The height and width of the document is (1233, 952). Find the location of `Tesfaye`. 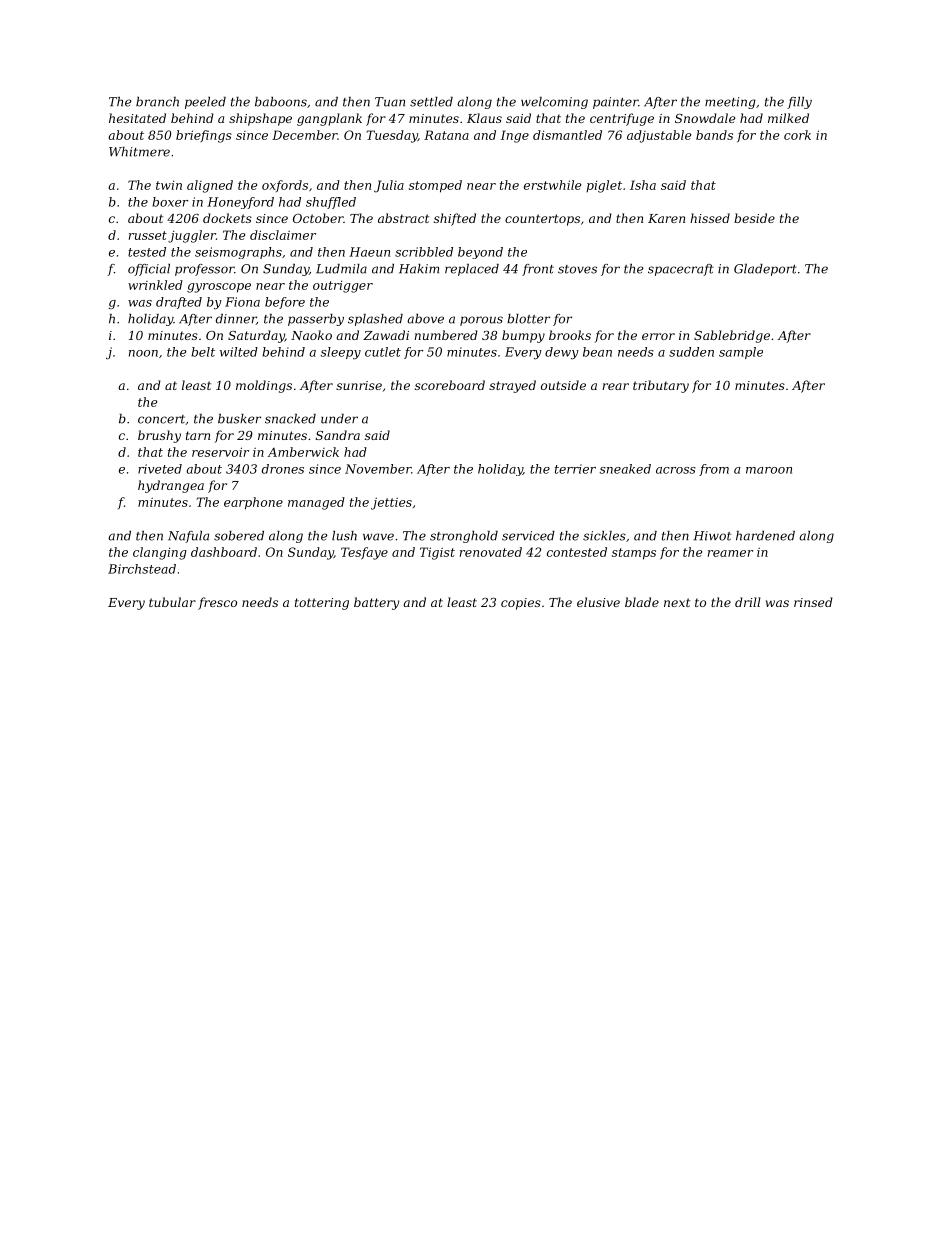

Tesfaye is located at coordinates (364, 553).
